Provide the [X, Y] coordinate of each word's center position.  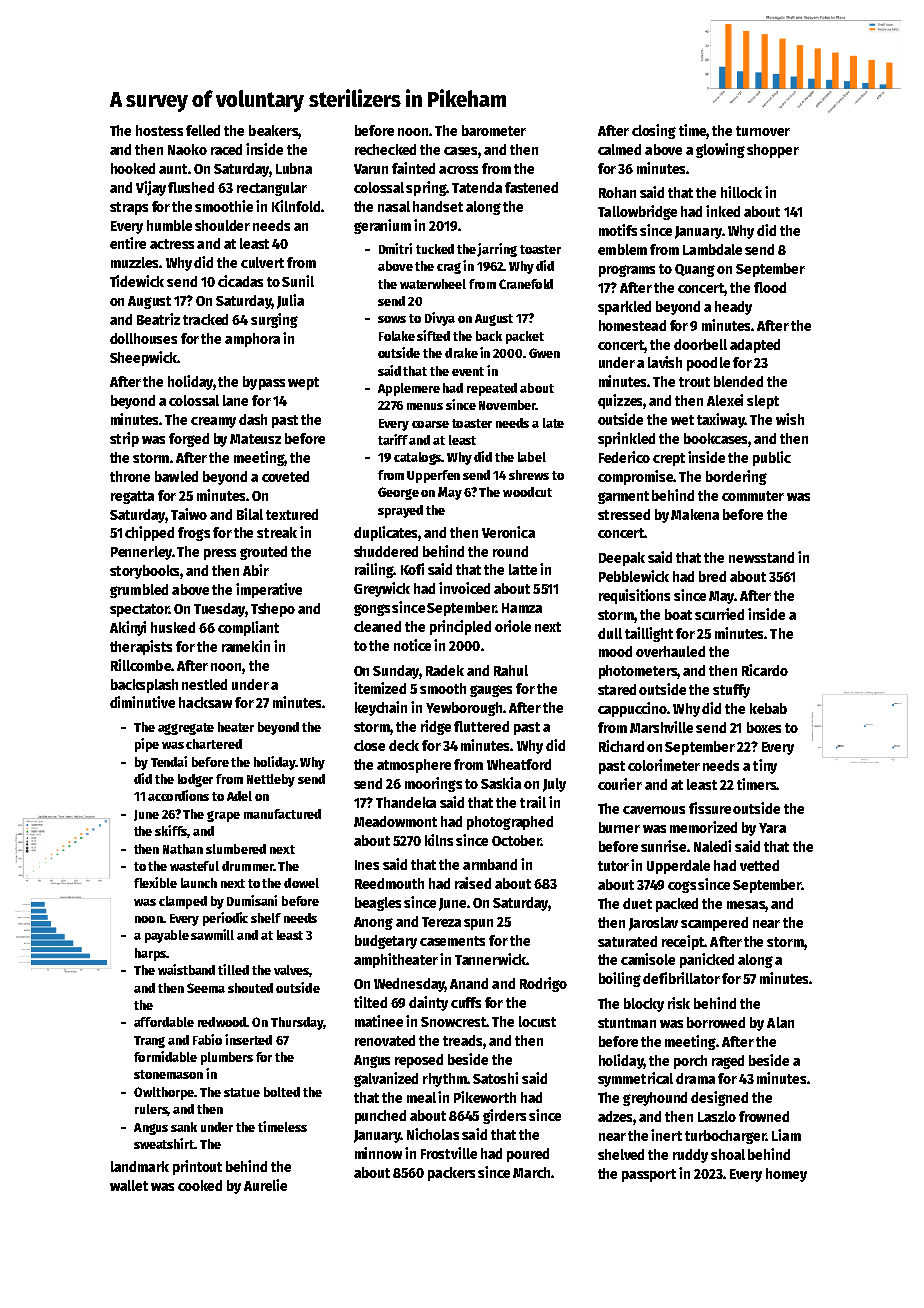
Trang [149, 1042]
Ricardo [765, 670]
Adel [239, 796]
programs [627, 271]
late [553, 423]
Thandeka [406, 802]
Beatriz [158, 319]
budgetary [386, 942]
